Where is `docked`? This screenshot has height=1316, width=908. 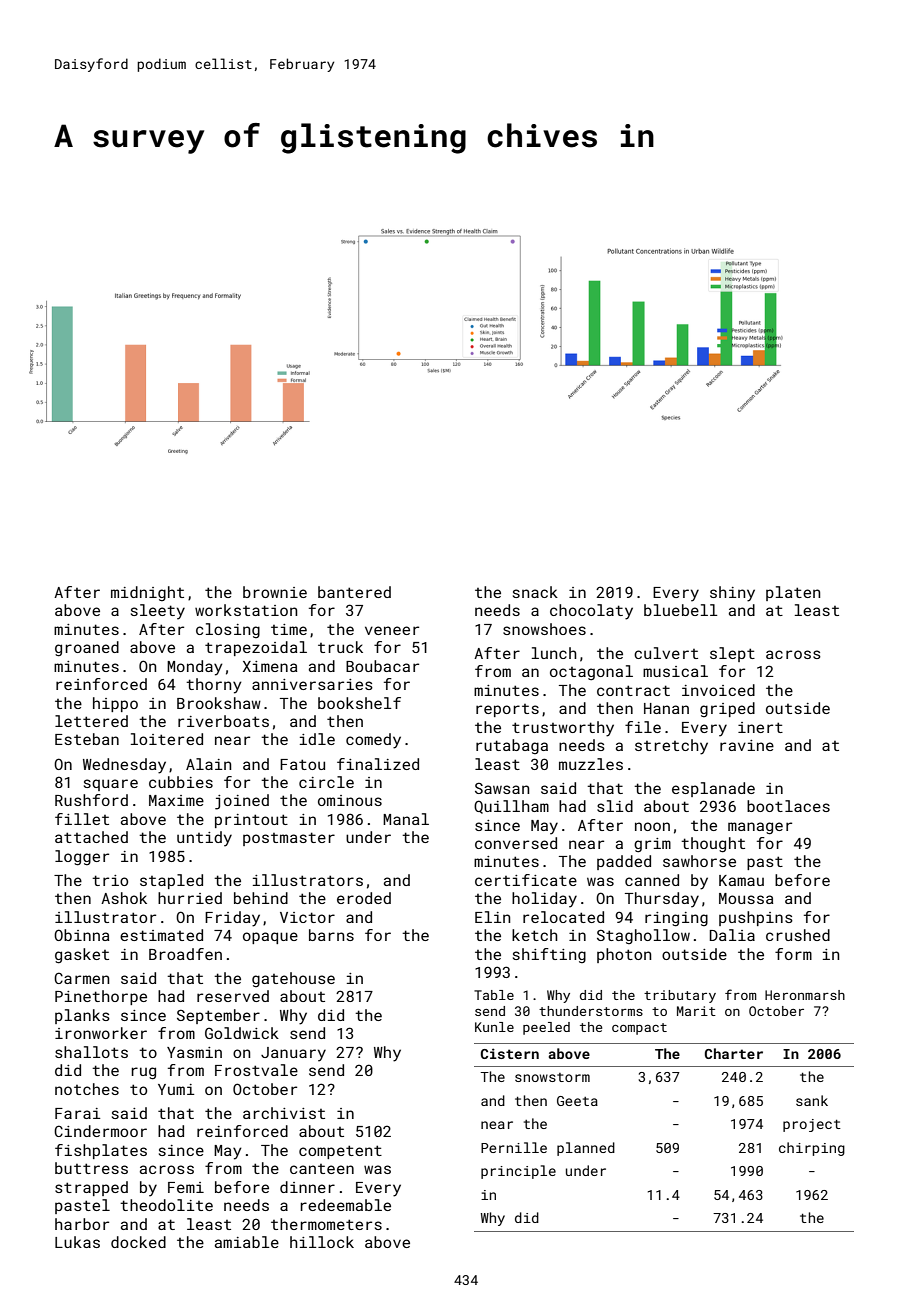
docked is located at coordinates (138, 1242).
